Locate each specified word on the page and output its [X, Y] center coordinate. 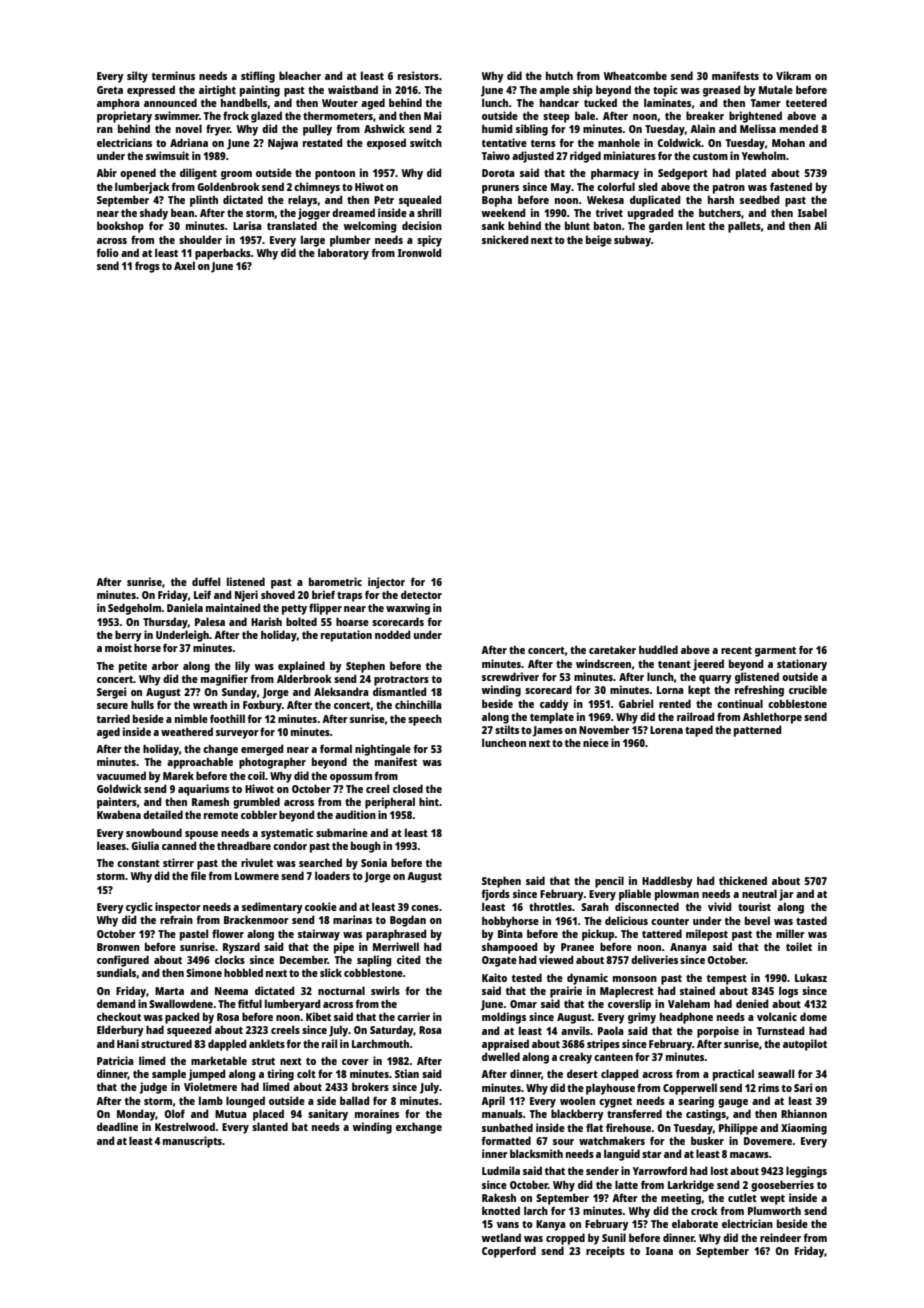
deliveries [654, 959]
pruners [500, 189]
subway [632, 241]
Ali [820, 225]
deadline [117, 1126]
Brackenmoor [256, 919]
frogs [147, 267]
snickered [505, 239]
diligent [198, 174]
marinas [352, 919]
